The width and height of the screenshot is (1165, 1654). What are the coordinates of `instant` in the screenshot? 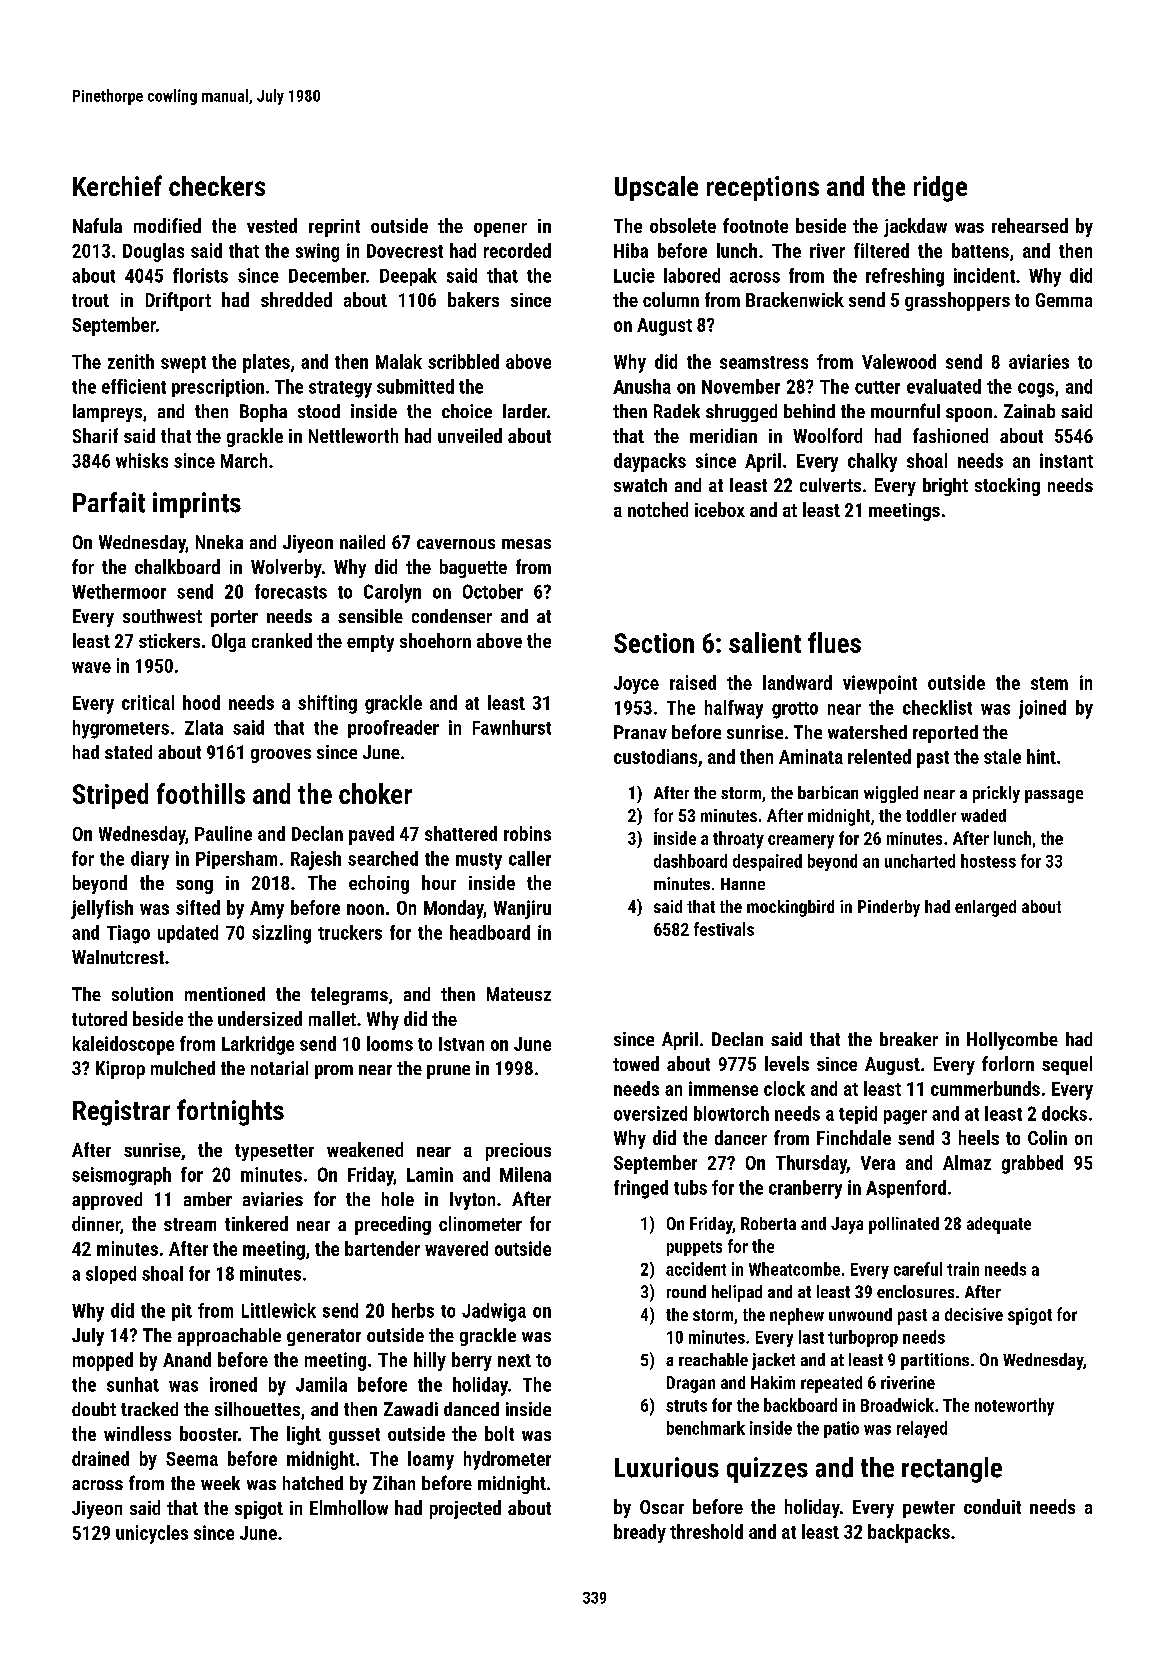 It's located at (1066, 460).
